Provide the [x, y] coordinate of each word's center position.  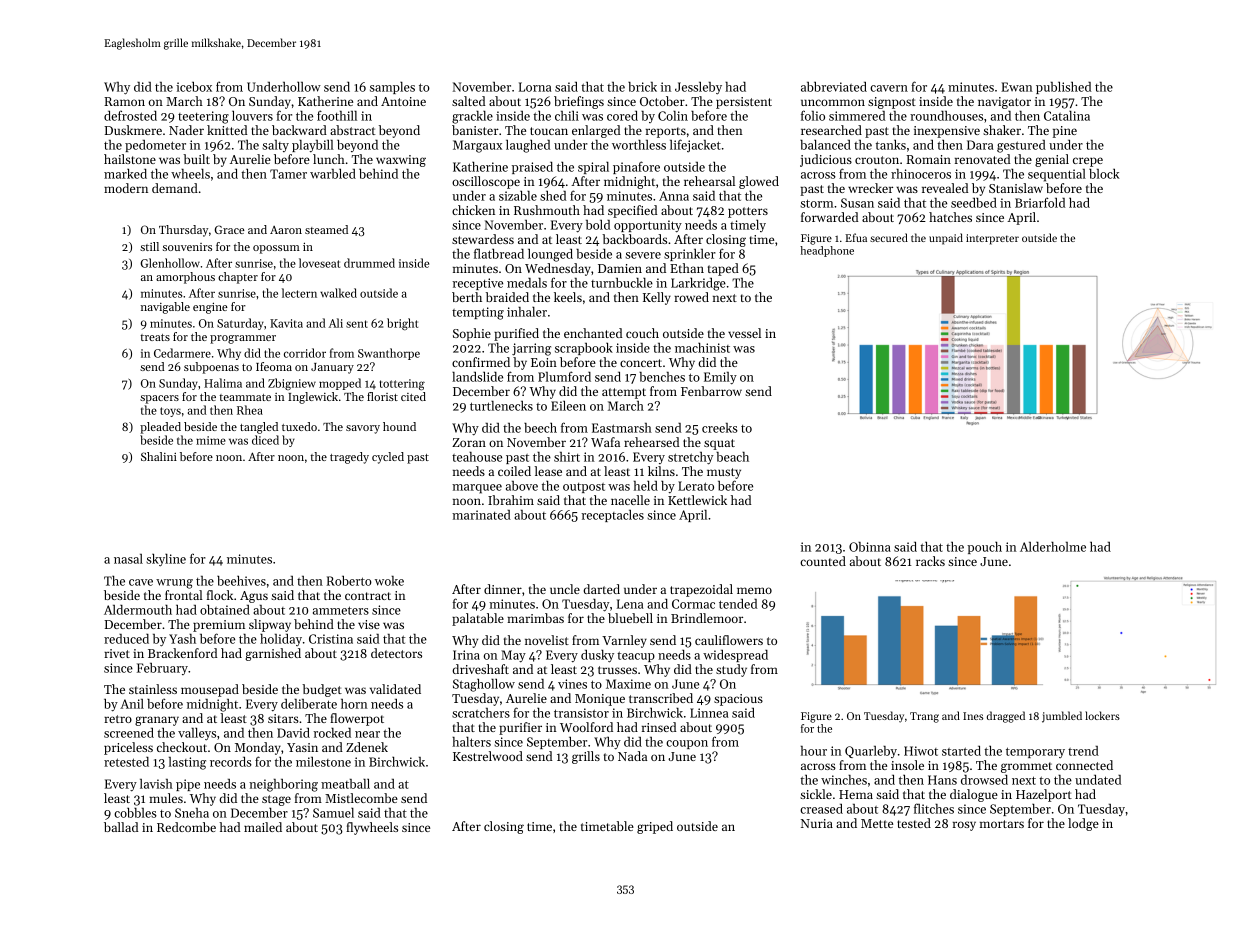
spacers [159, 399]
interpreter [992, 239]
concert [641, 363]
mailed [263, 827]
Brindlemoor [707, 618]
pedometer [155, 146]
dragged [1006, 717]
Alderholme [1053, 546]
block [1104, 173]
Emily [720, 378]
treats [155, 337]
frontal [184, 595]
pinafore [636, 167]
